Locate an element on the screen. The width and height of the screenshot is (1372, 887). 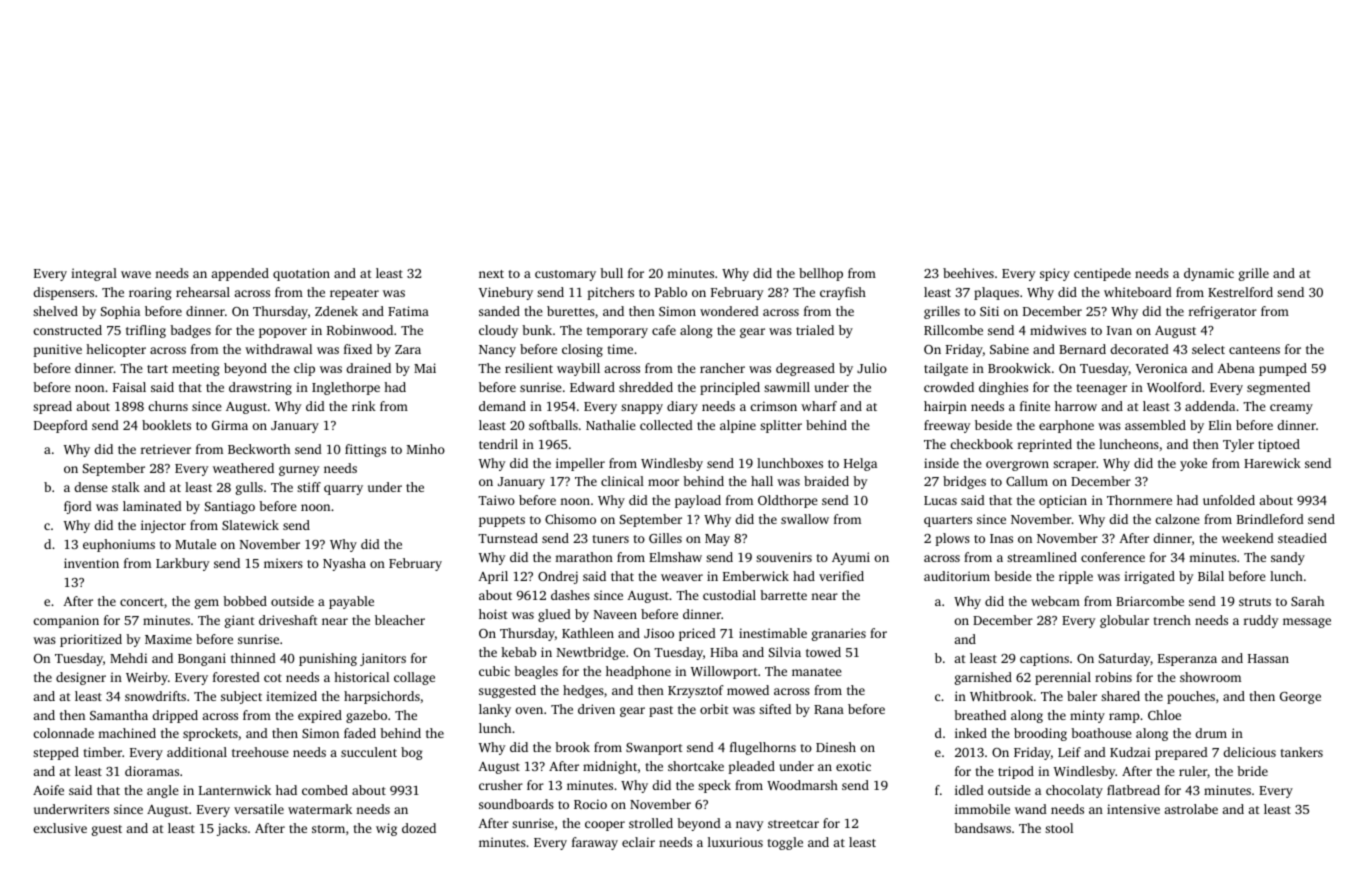
streamlined is located at coordinates (1042, 557).
